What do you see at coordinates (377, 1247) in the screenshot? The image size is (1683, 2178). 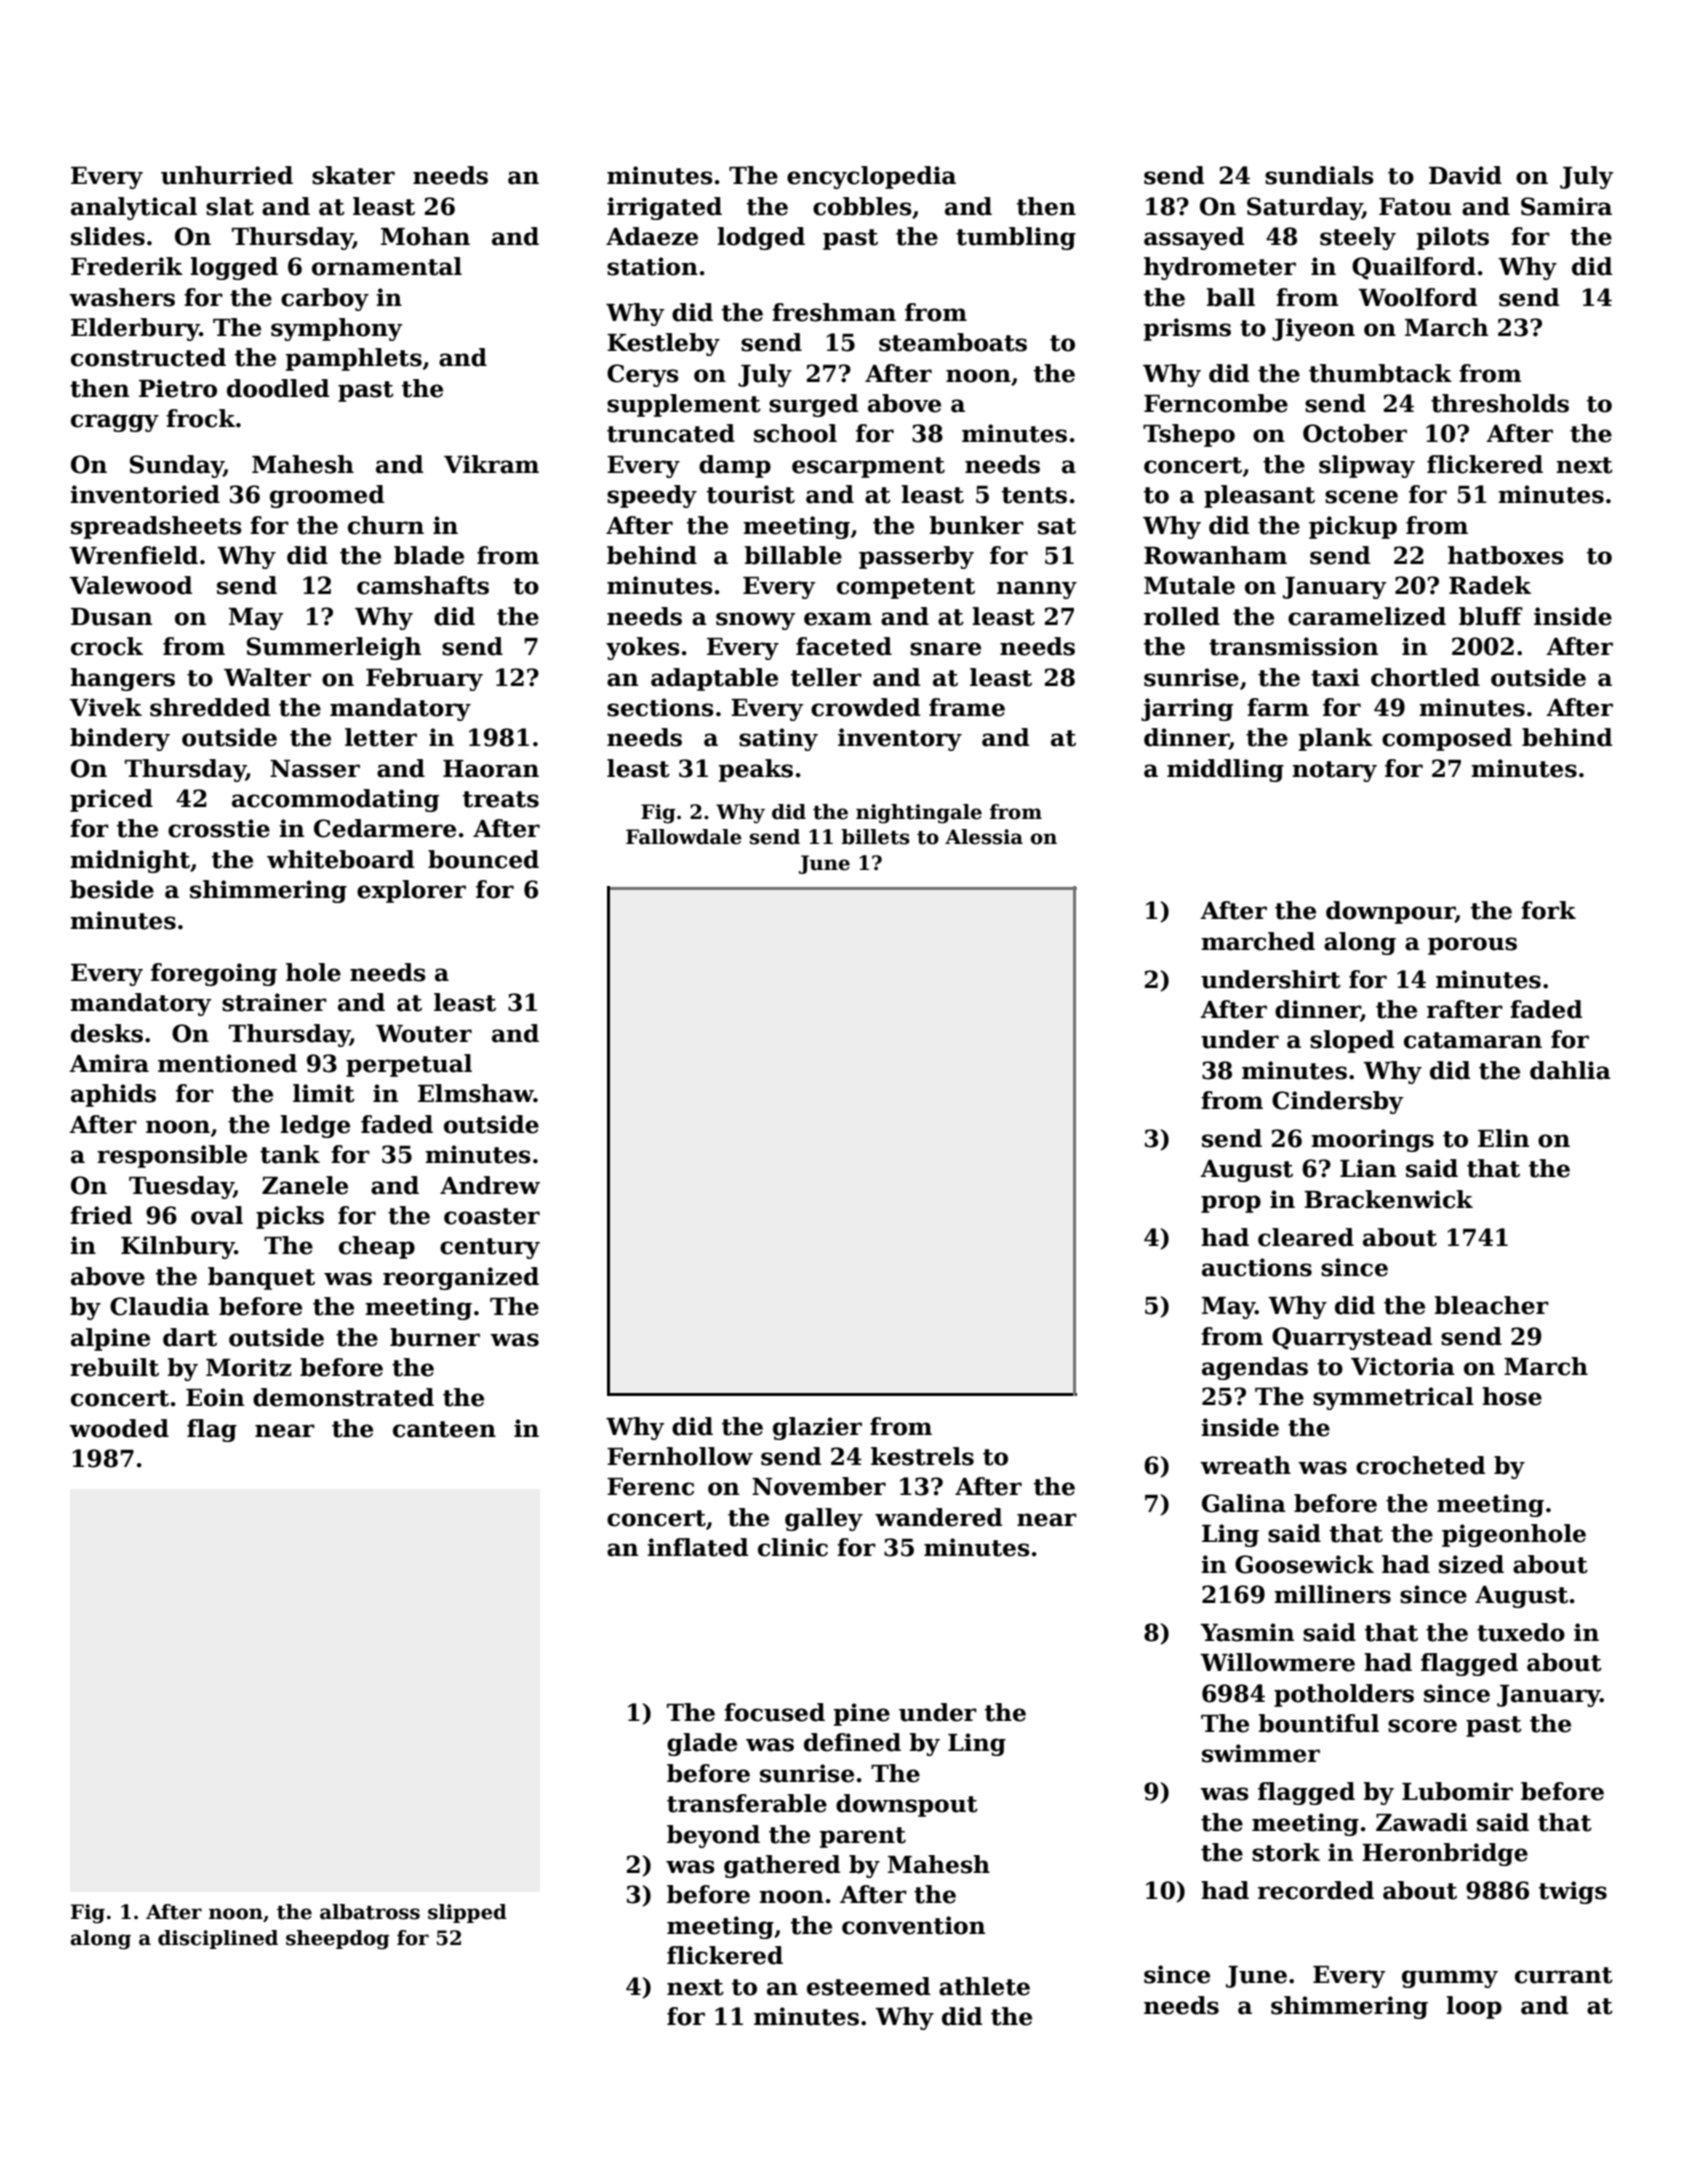 I see `cheap` at bounding box center [377, 1247].
